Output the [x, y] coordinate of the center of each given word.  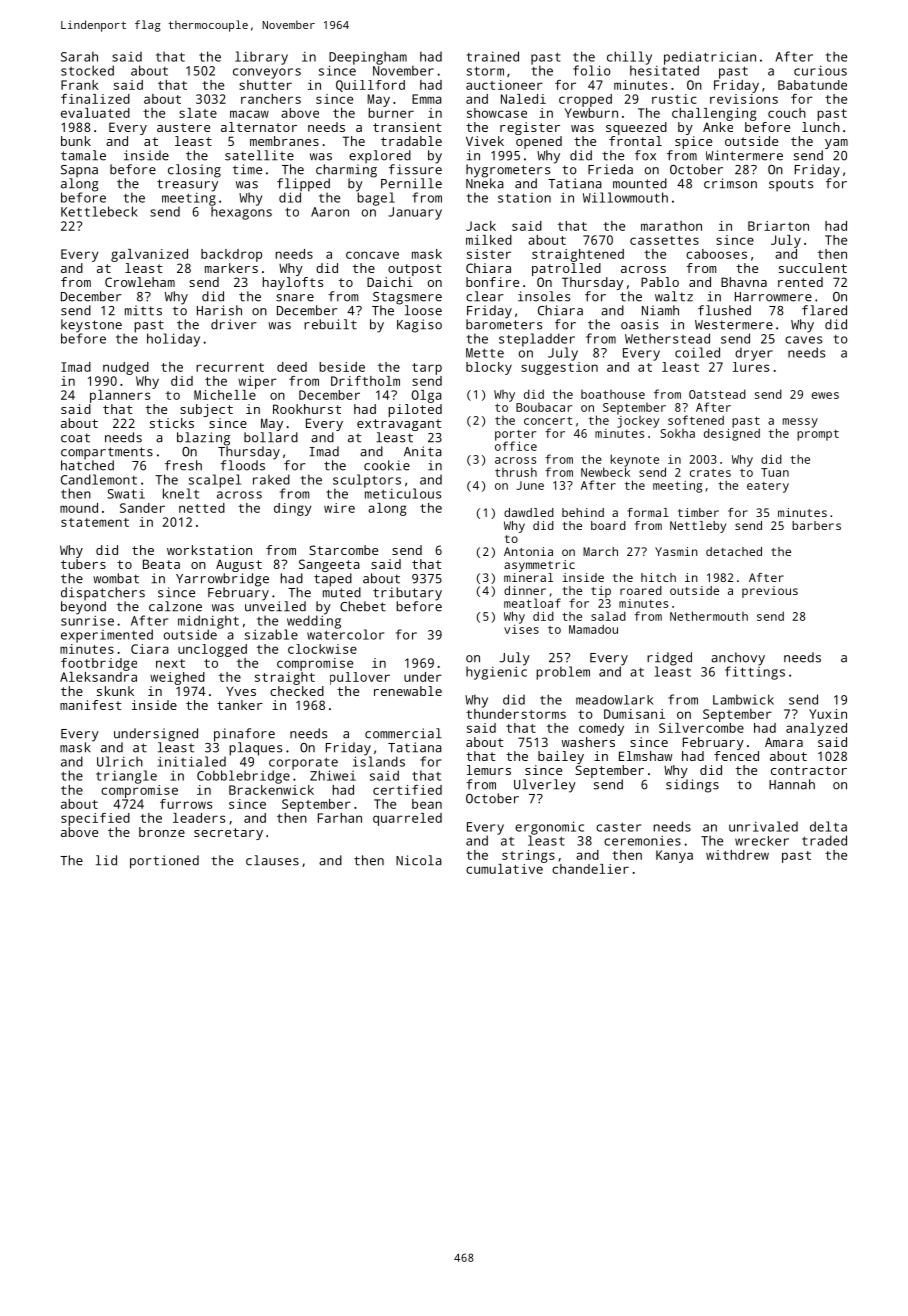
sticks [172, 423]
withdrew [737, 855]
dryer [754, 354]
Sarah [79, 56]
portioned [164, 862]
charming [346, 171]
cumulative [504, 869]
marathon [671, 226]
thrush [516, 472]
